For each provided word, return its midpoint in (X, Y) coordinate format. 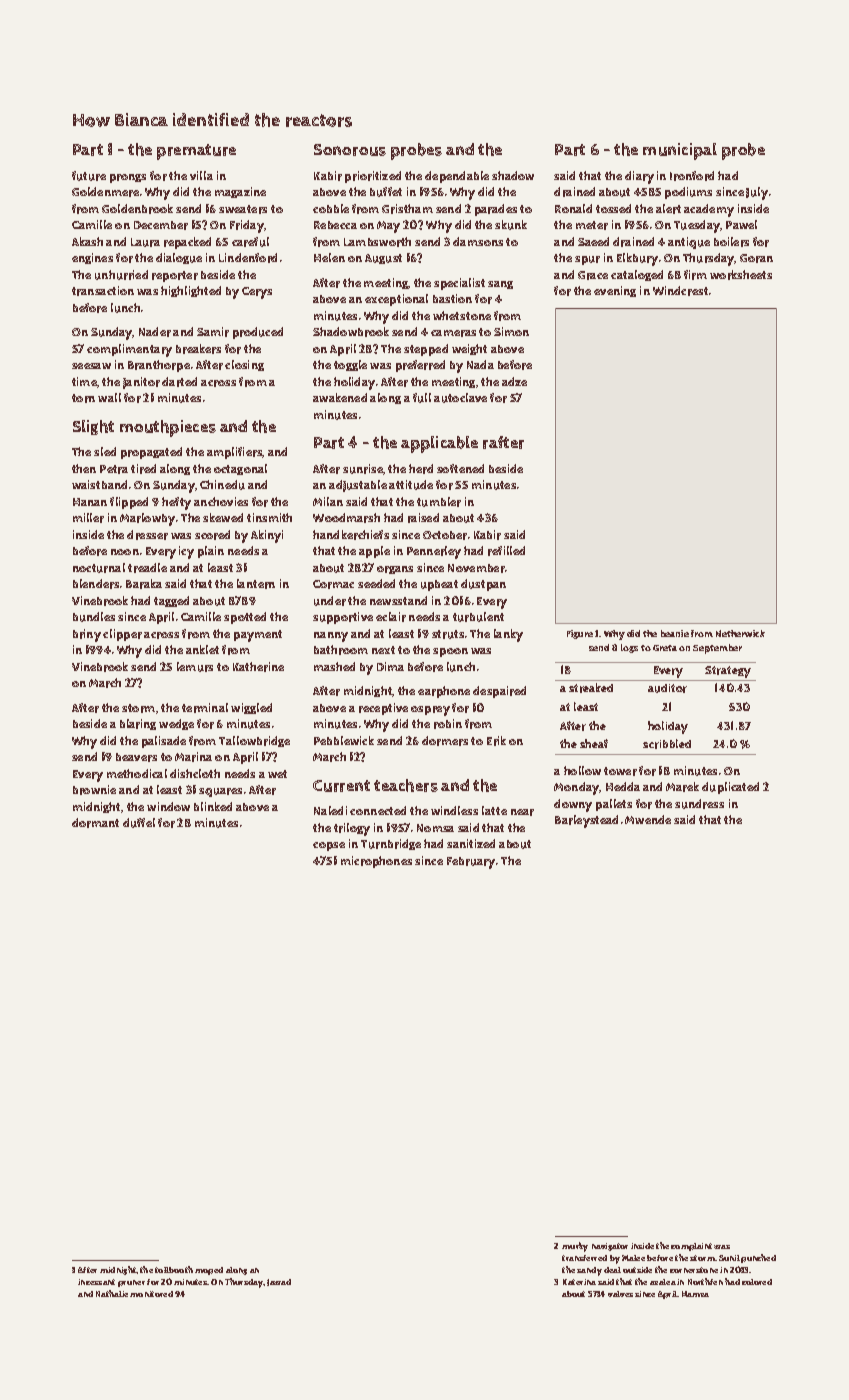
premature (196, 152)
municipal (680, 151)
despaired (499, 692)
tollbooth (174, 1269)
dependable (457, 177)
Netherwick (740, 633)
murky (575, 1247)
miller (88, 518)
